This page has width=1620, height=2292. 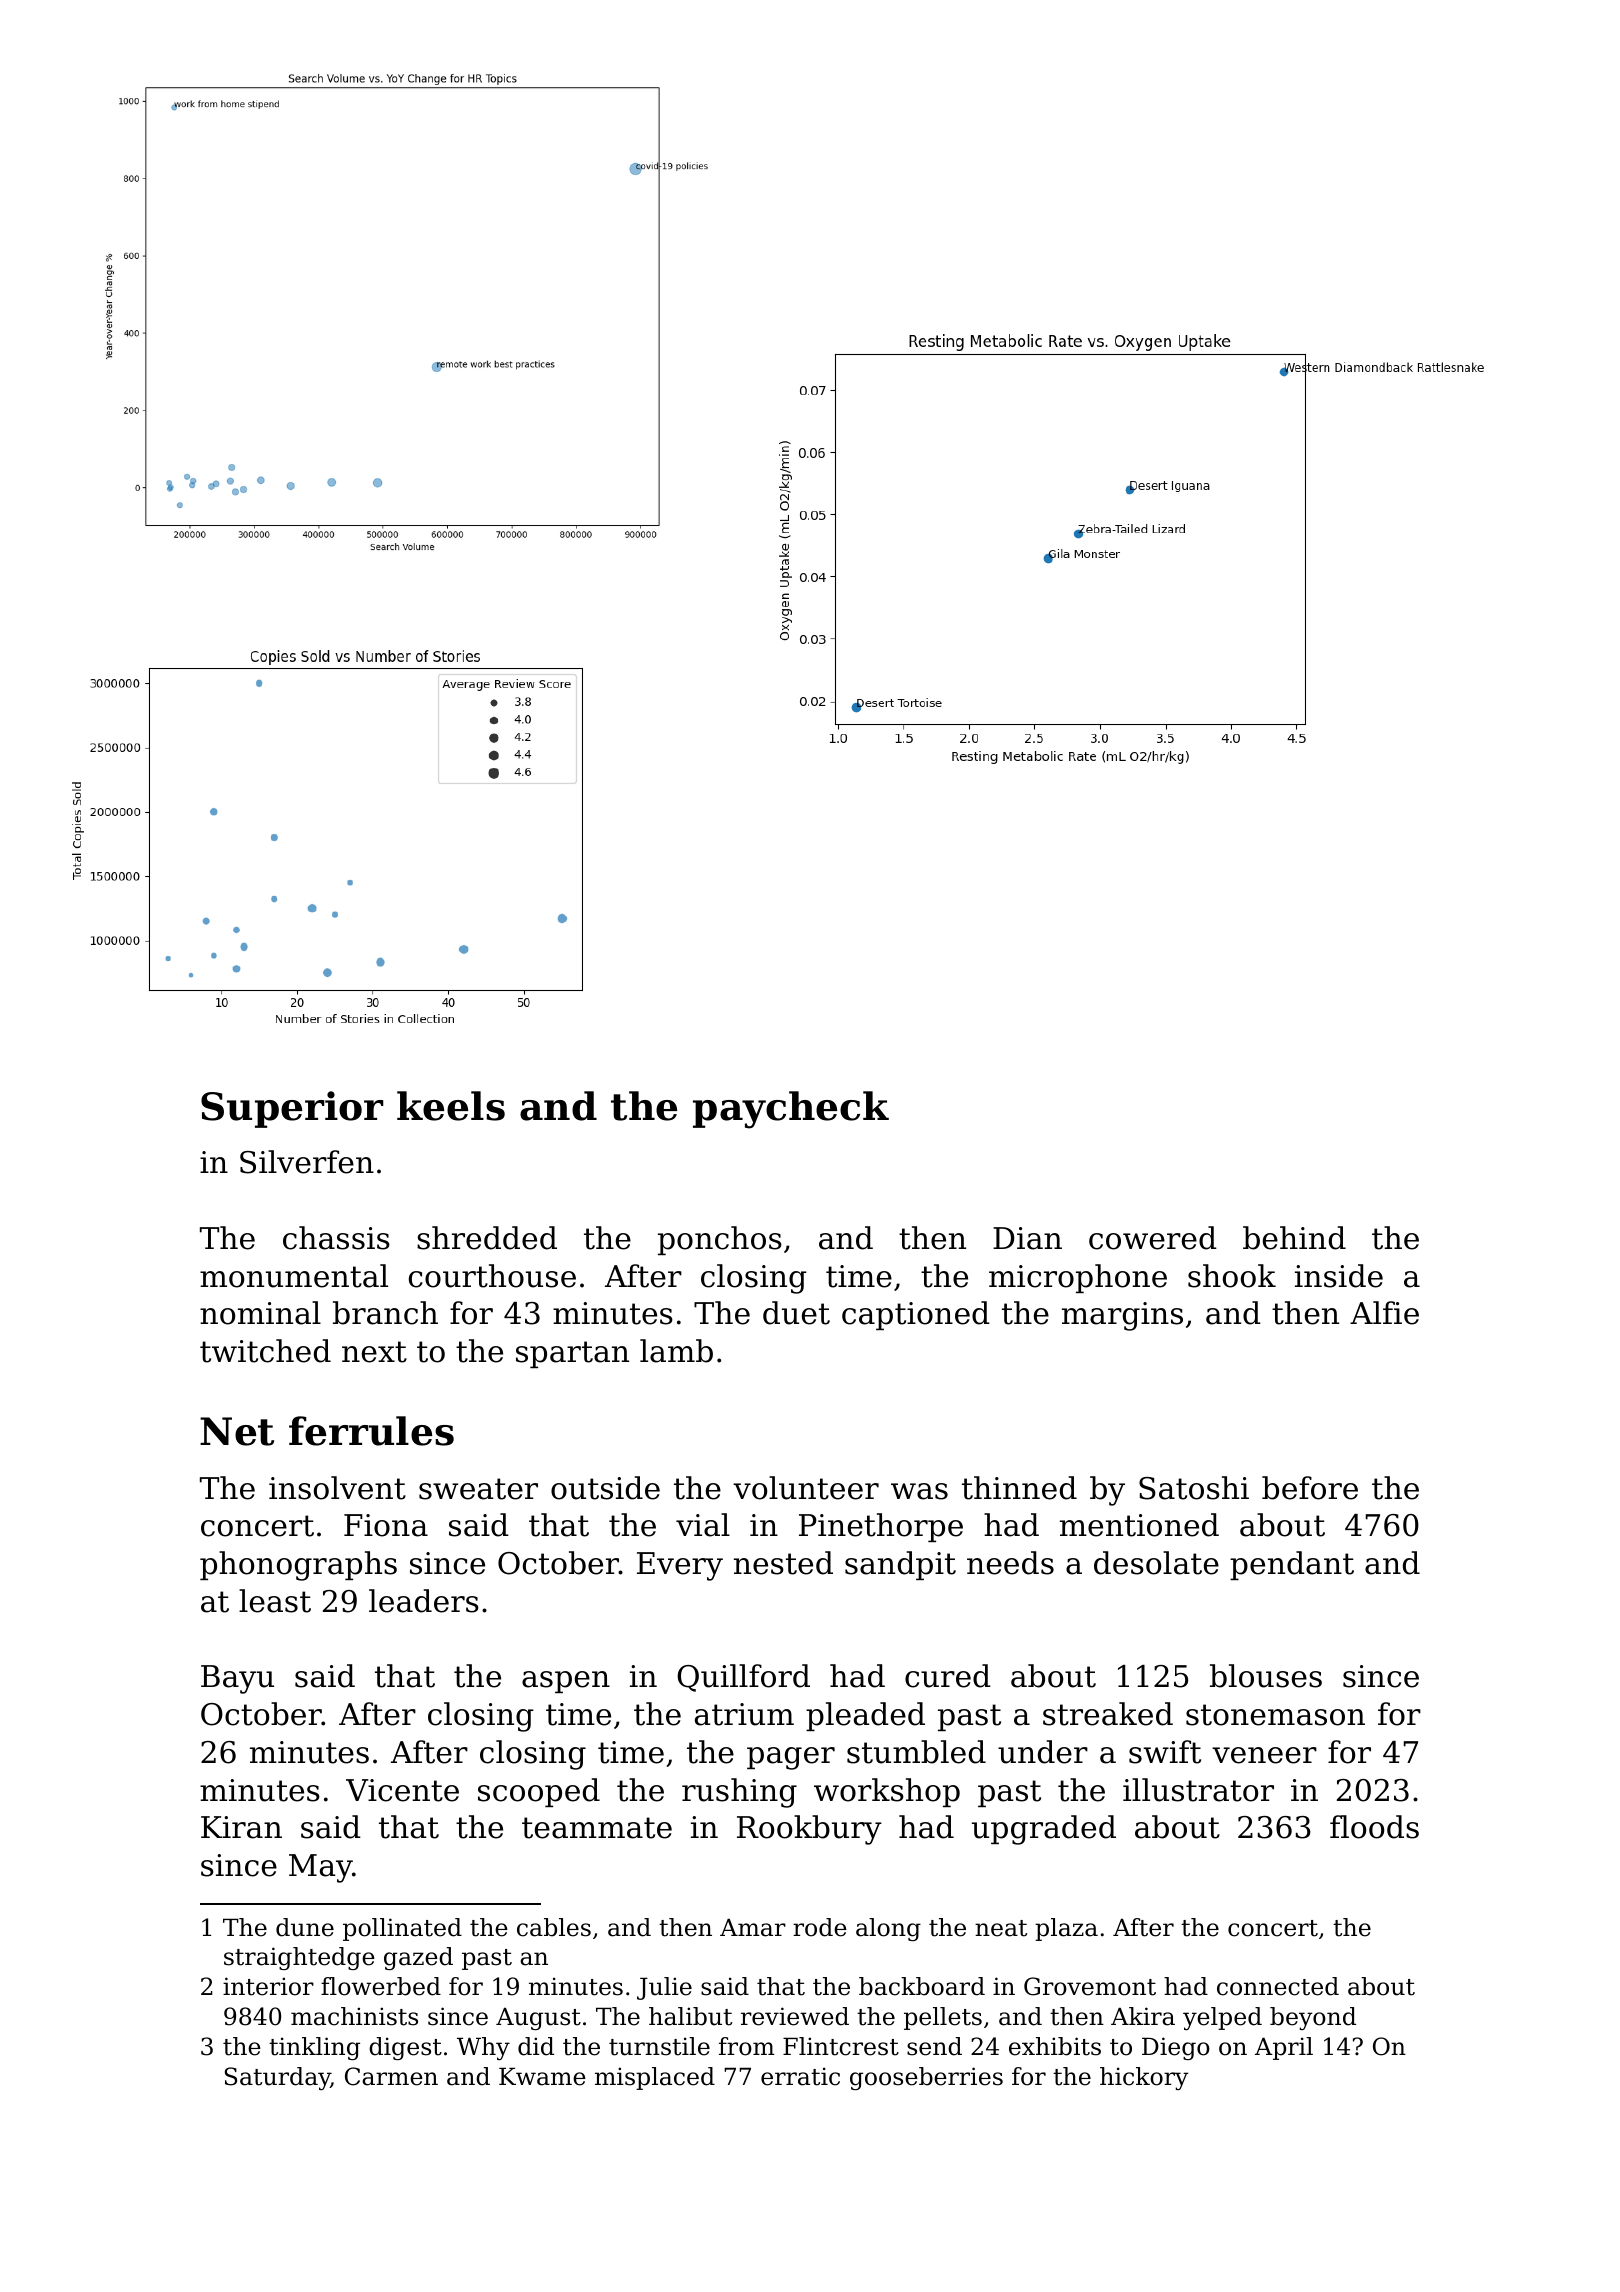 What do you see at coordinates (791, 1110) in the page?
I see `paycheck` at bounding box center [791, 1110].
